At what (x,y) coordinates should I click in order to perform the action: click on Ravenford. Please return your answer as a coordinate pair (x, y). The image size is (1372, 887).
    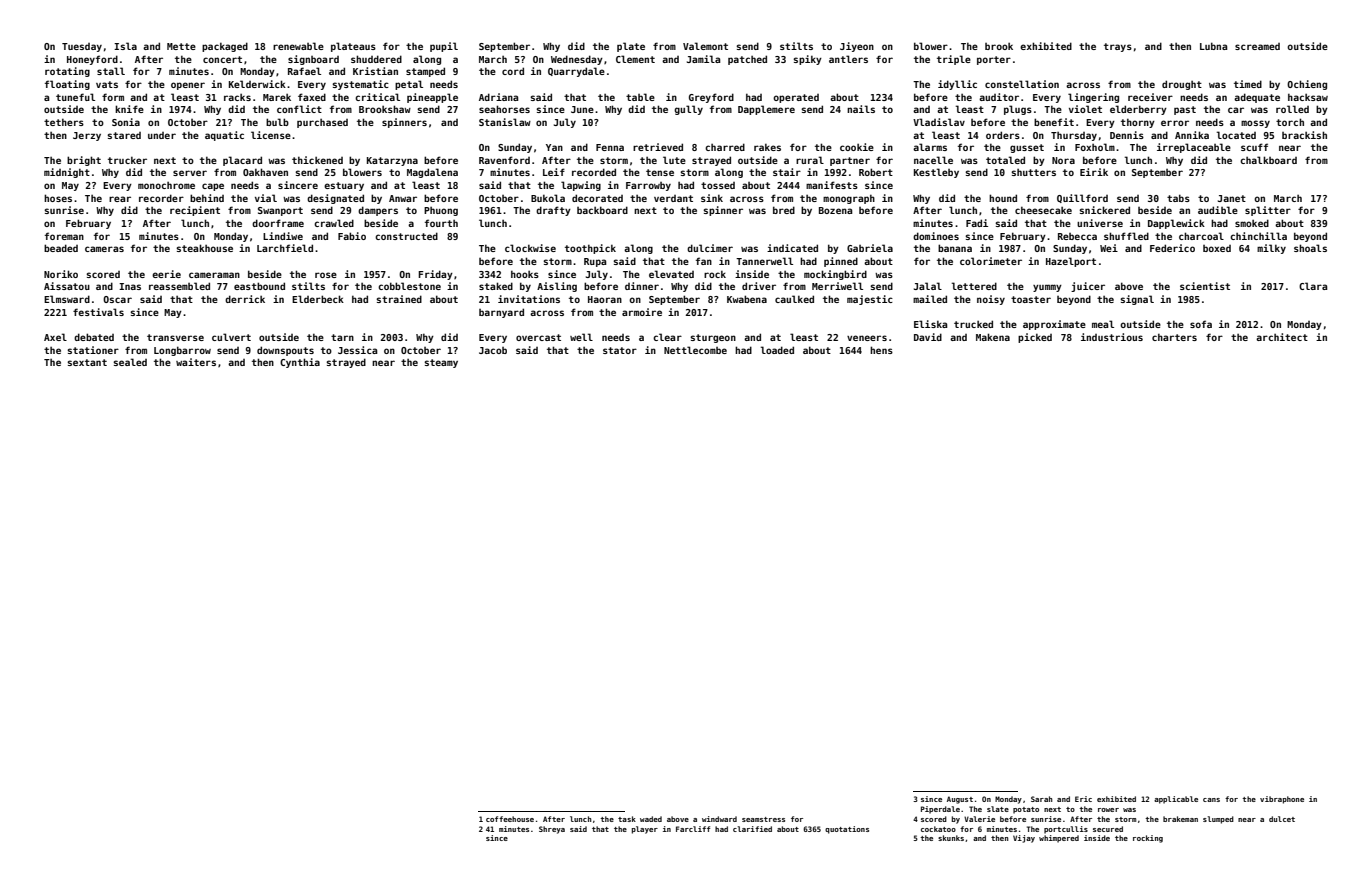
    Looking at the image, I should click on (504, 160).
